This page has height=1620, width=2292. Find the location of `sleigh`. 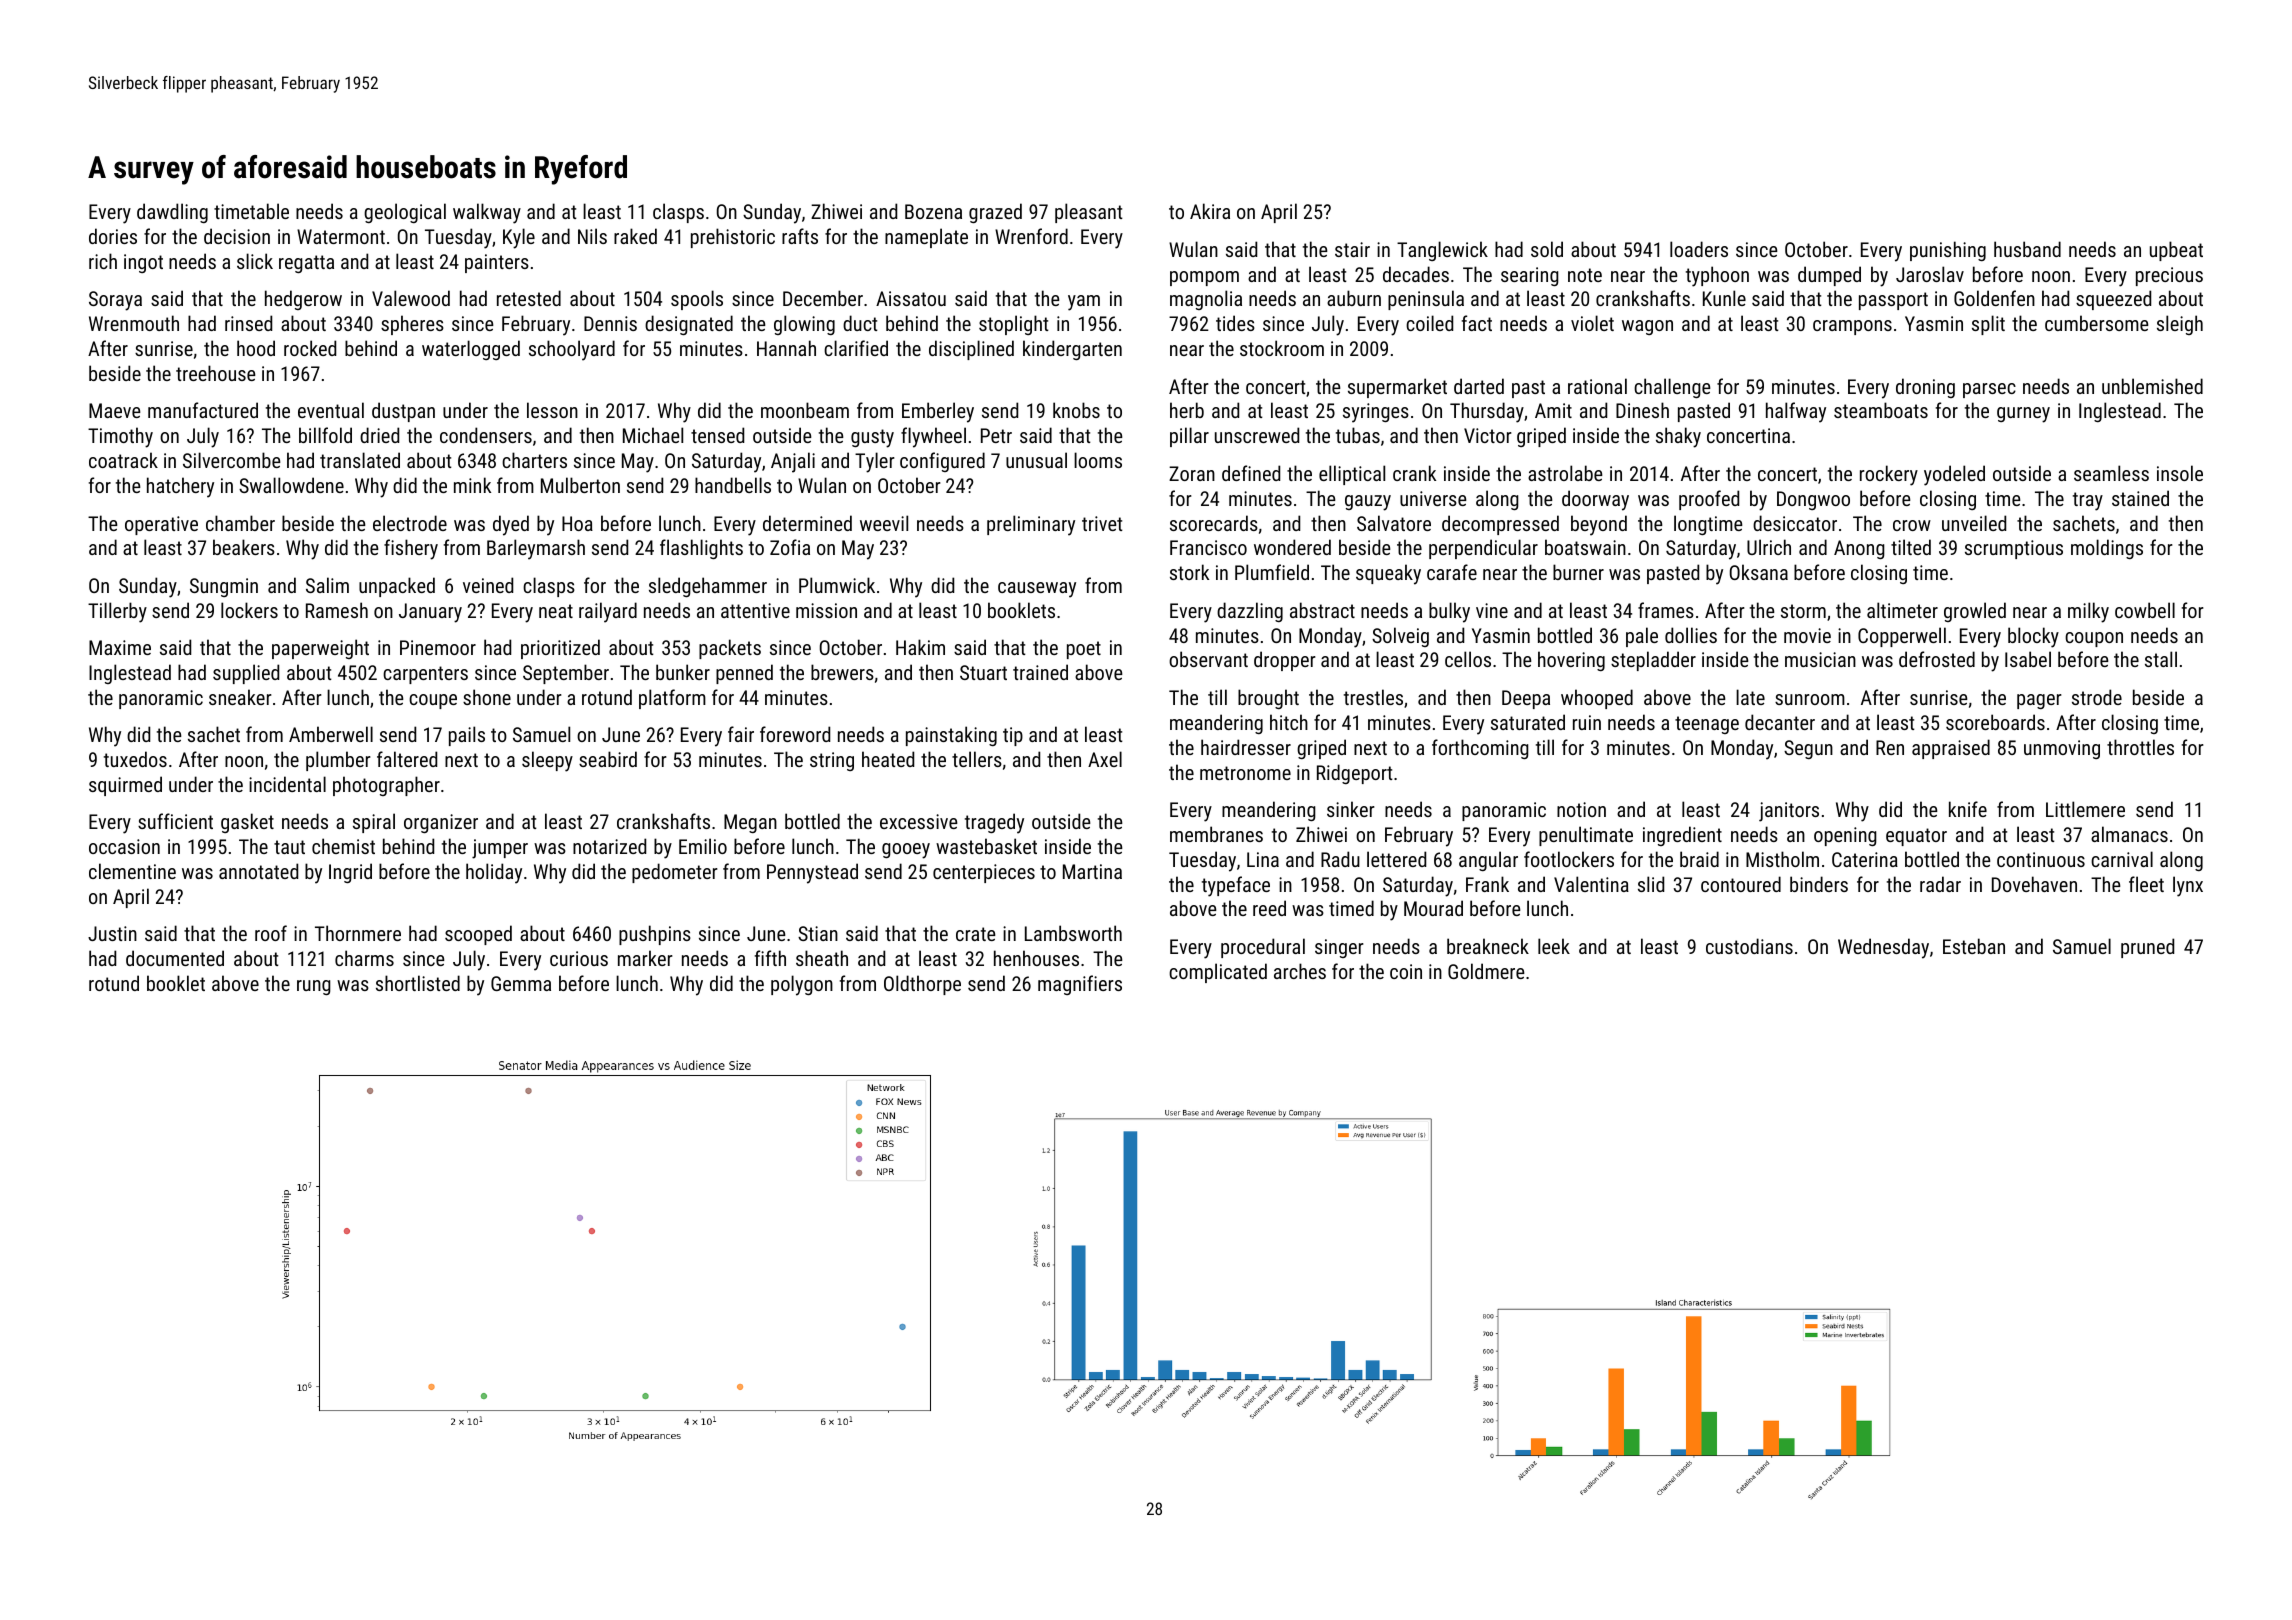

sleigh is located at coordinates (2180, 325).
